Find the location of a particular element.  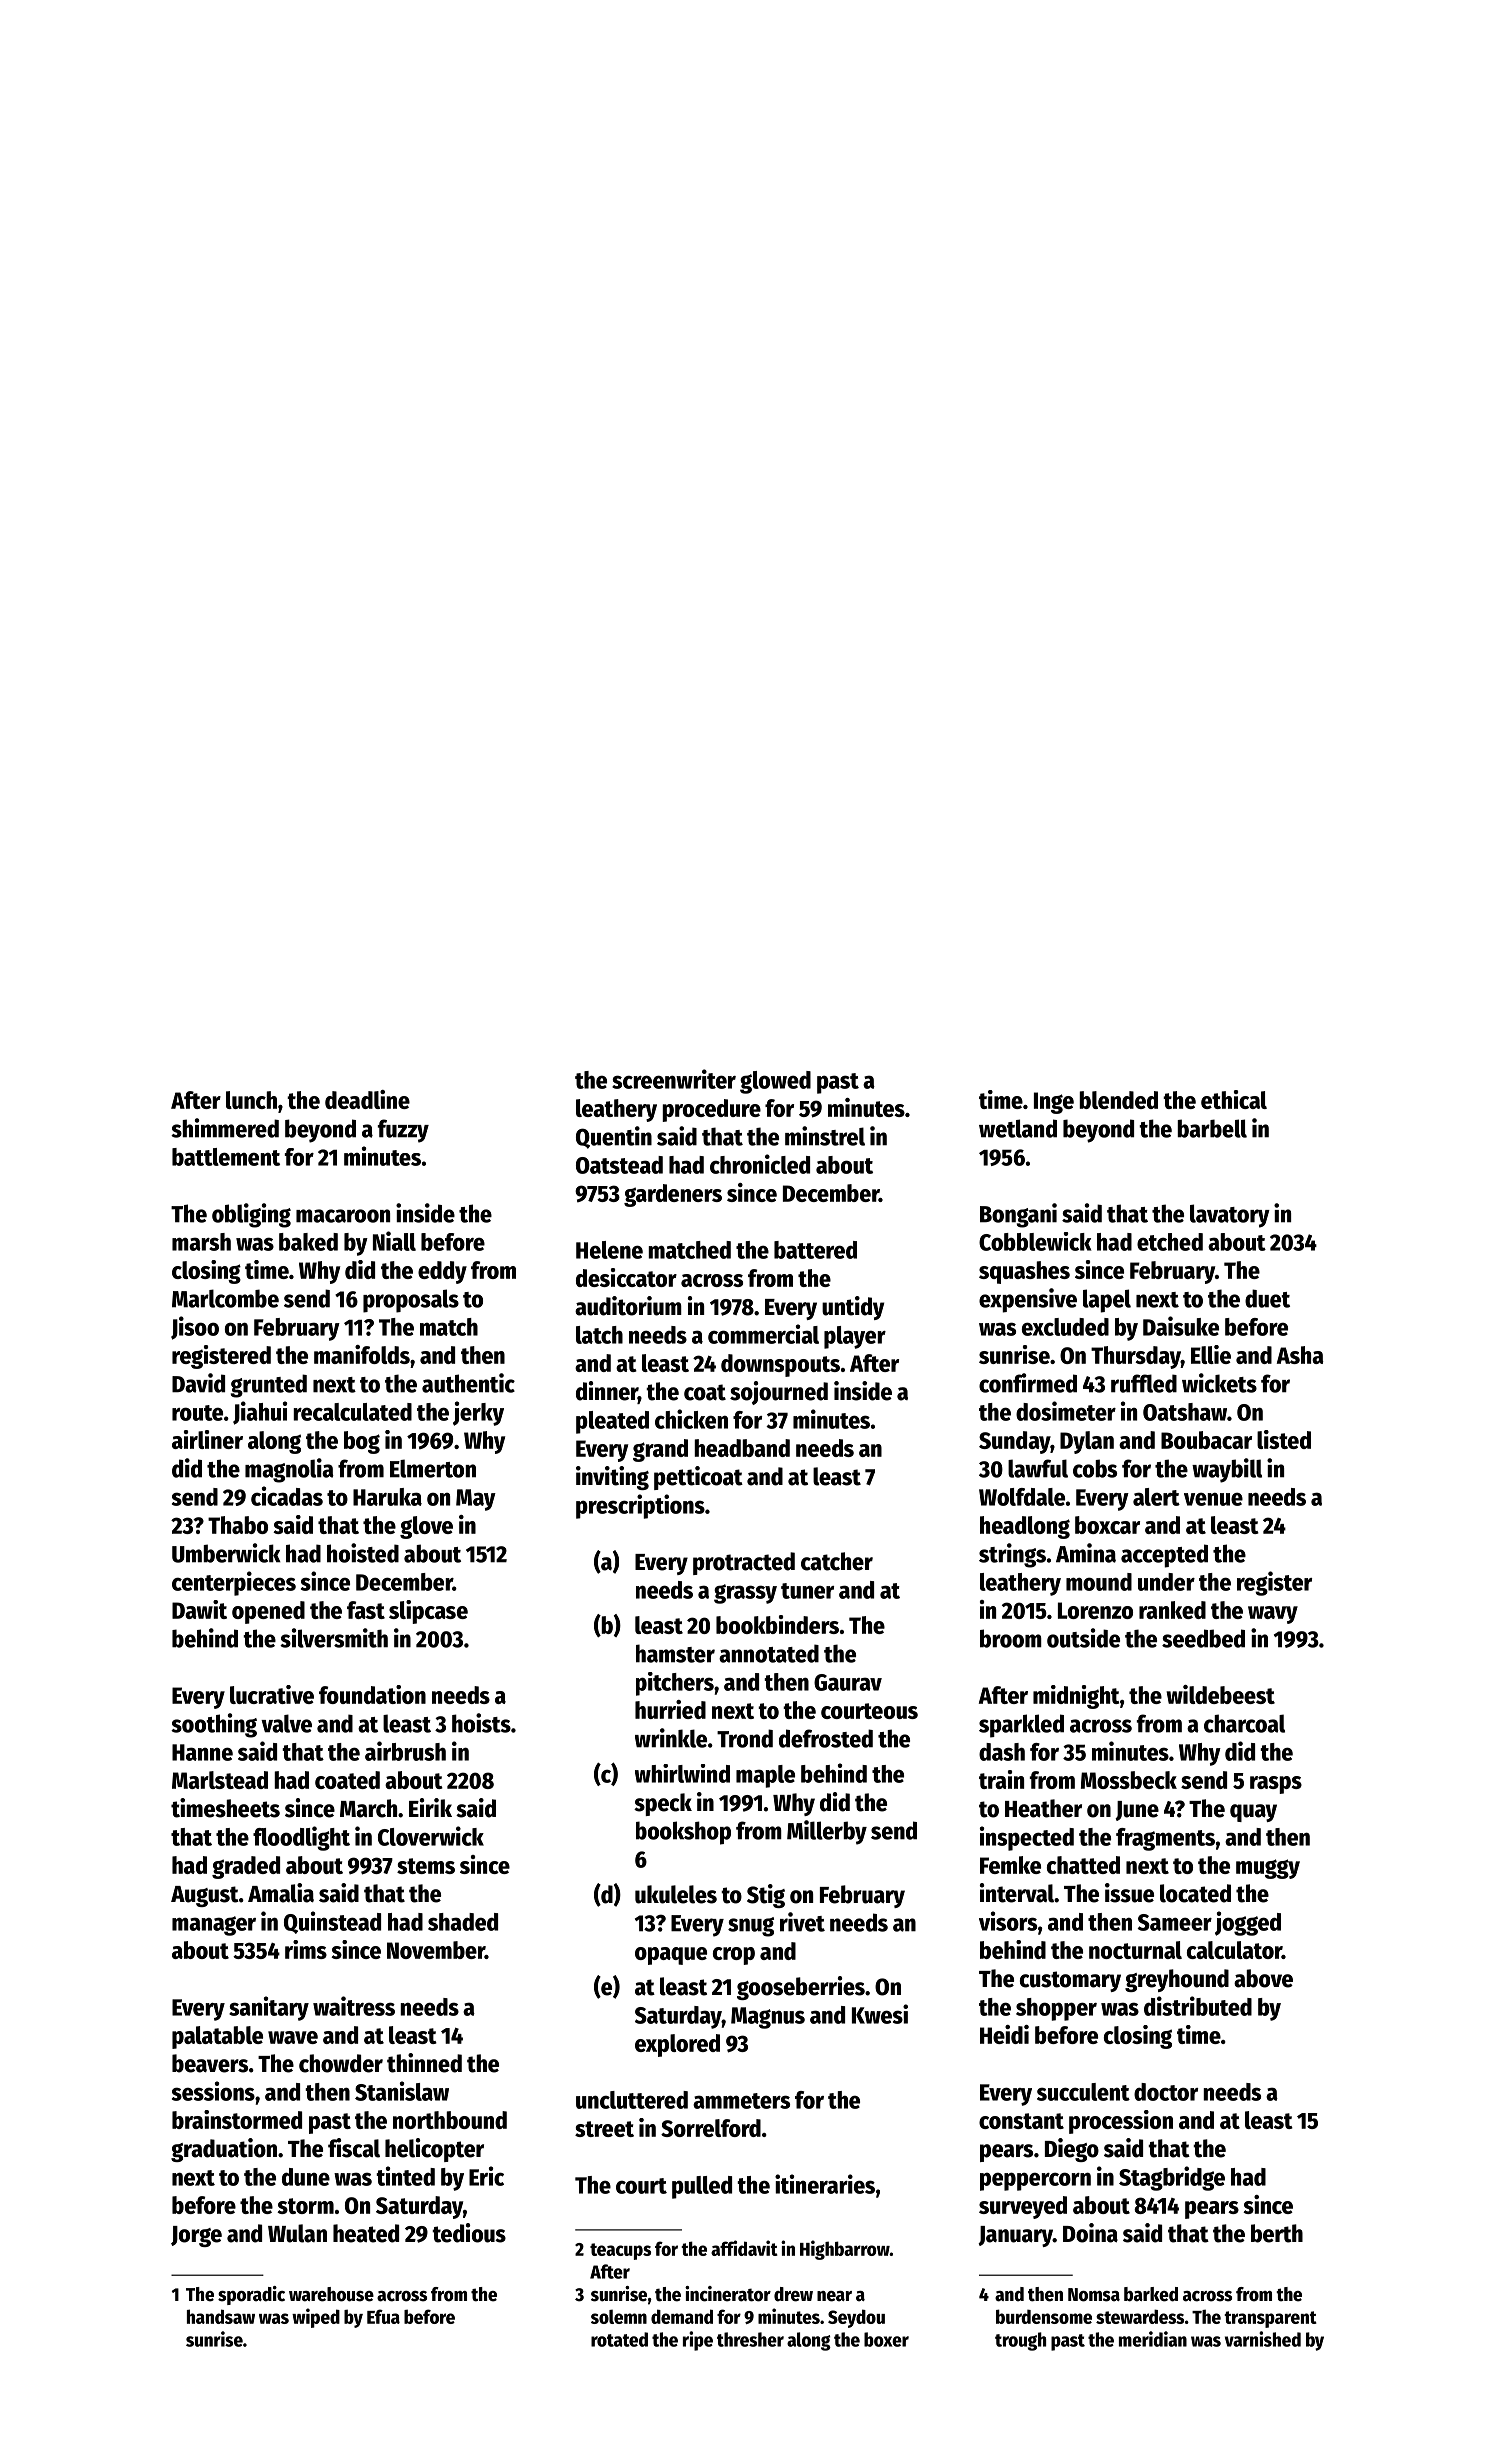

prescriptions is located at coordinates (640, 1506).
